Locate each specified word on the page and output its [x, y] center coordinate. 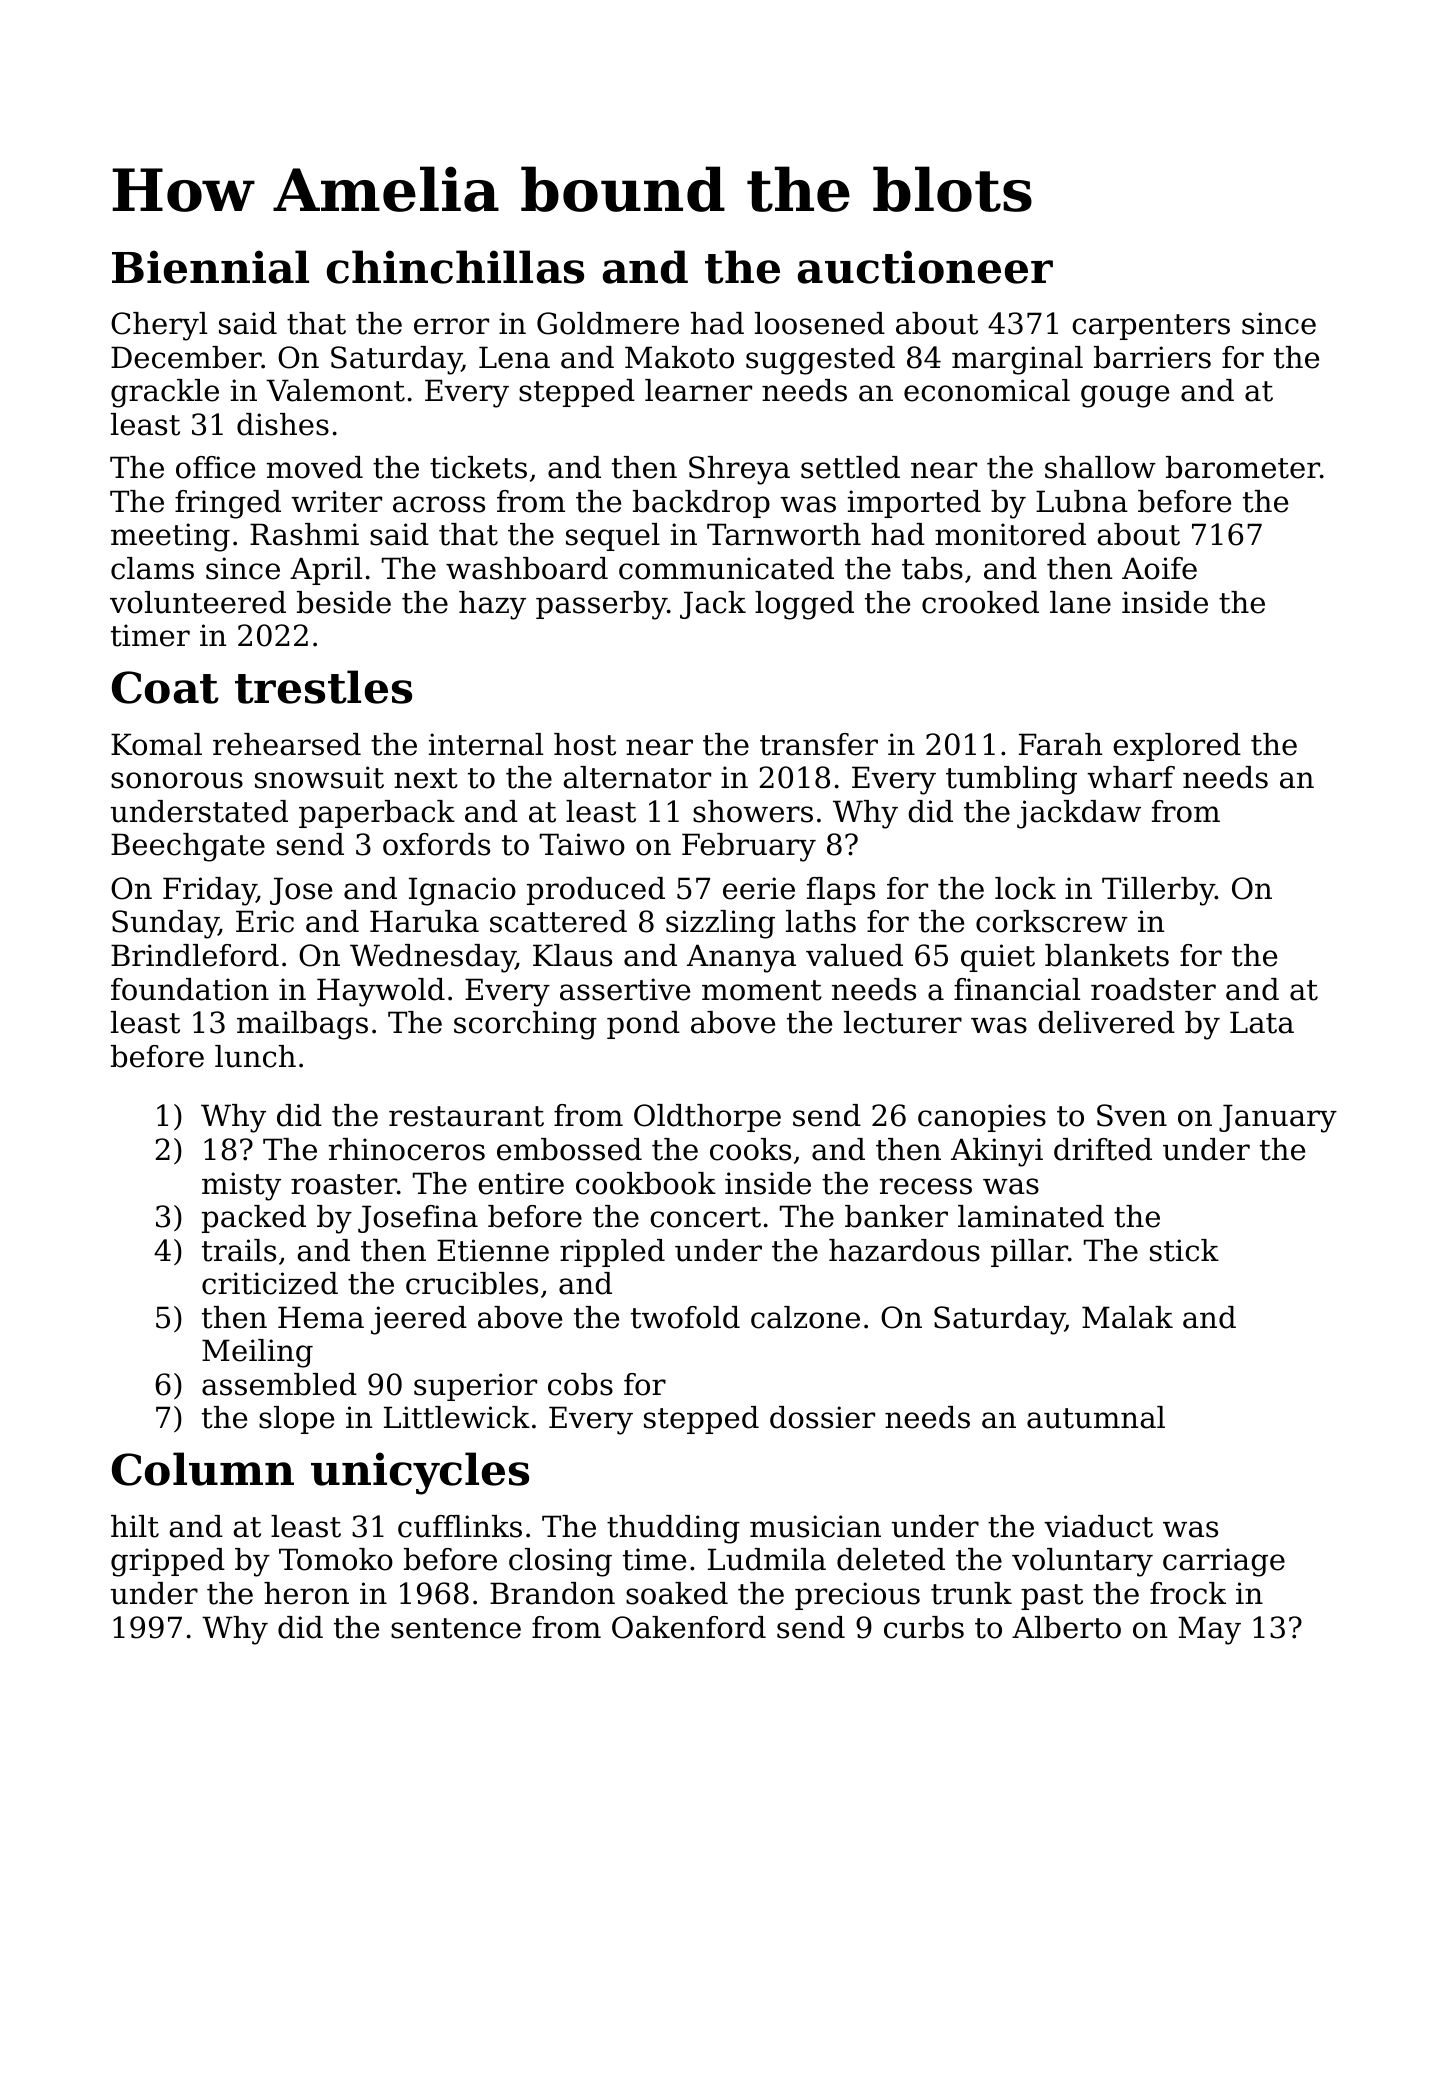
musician [815, 1526]
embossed [569, 1149]
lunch [255, 1056]
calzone [805, 1317]
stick [1184, 1250]
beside [344, 602]
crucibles [472, 1283]
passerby [601, 605]
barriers [1152, 357]
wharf [1131, 777]
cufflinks [460, 1526]
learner [698, 390]
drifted [1103, 1149]
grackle [165, 393]
